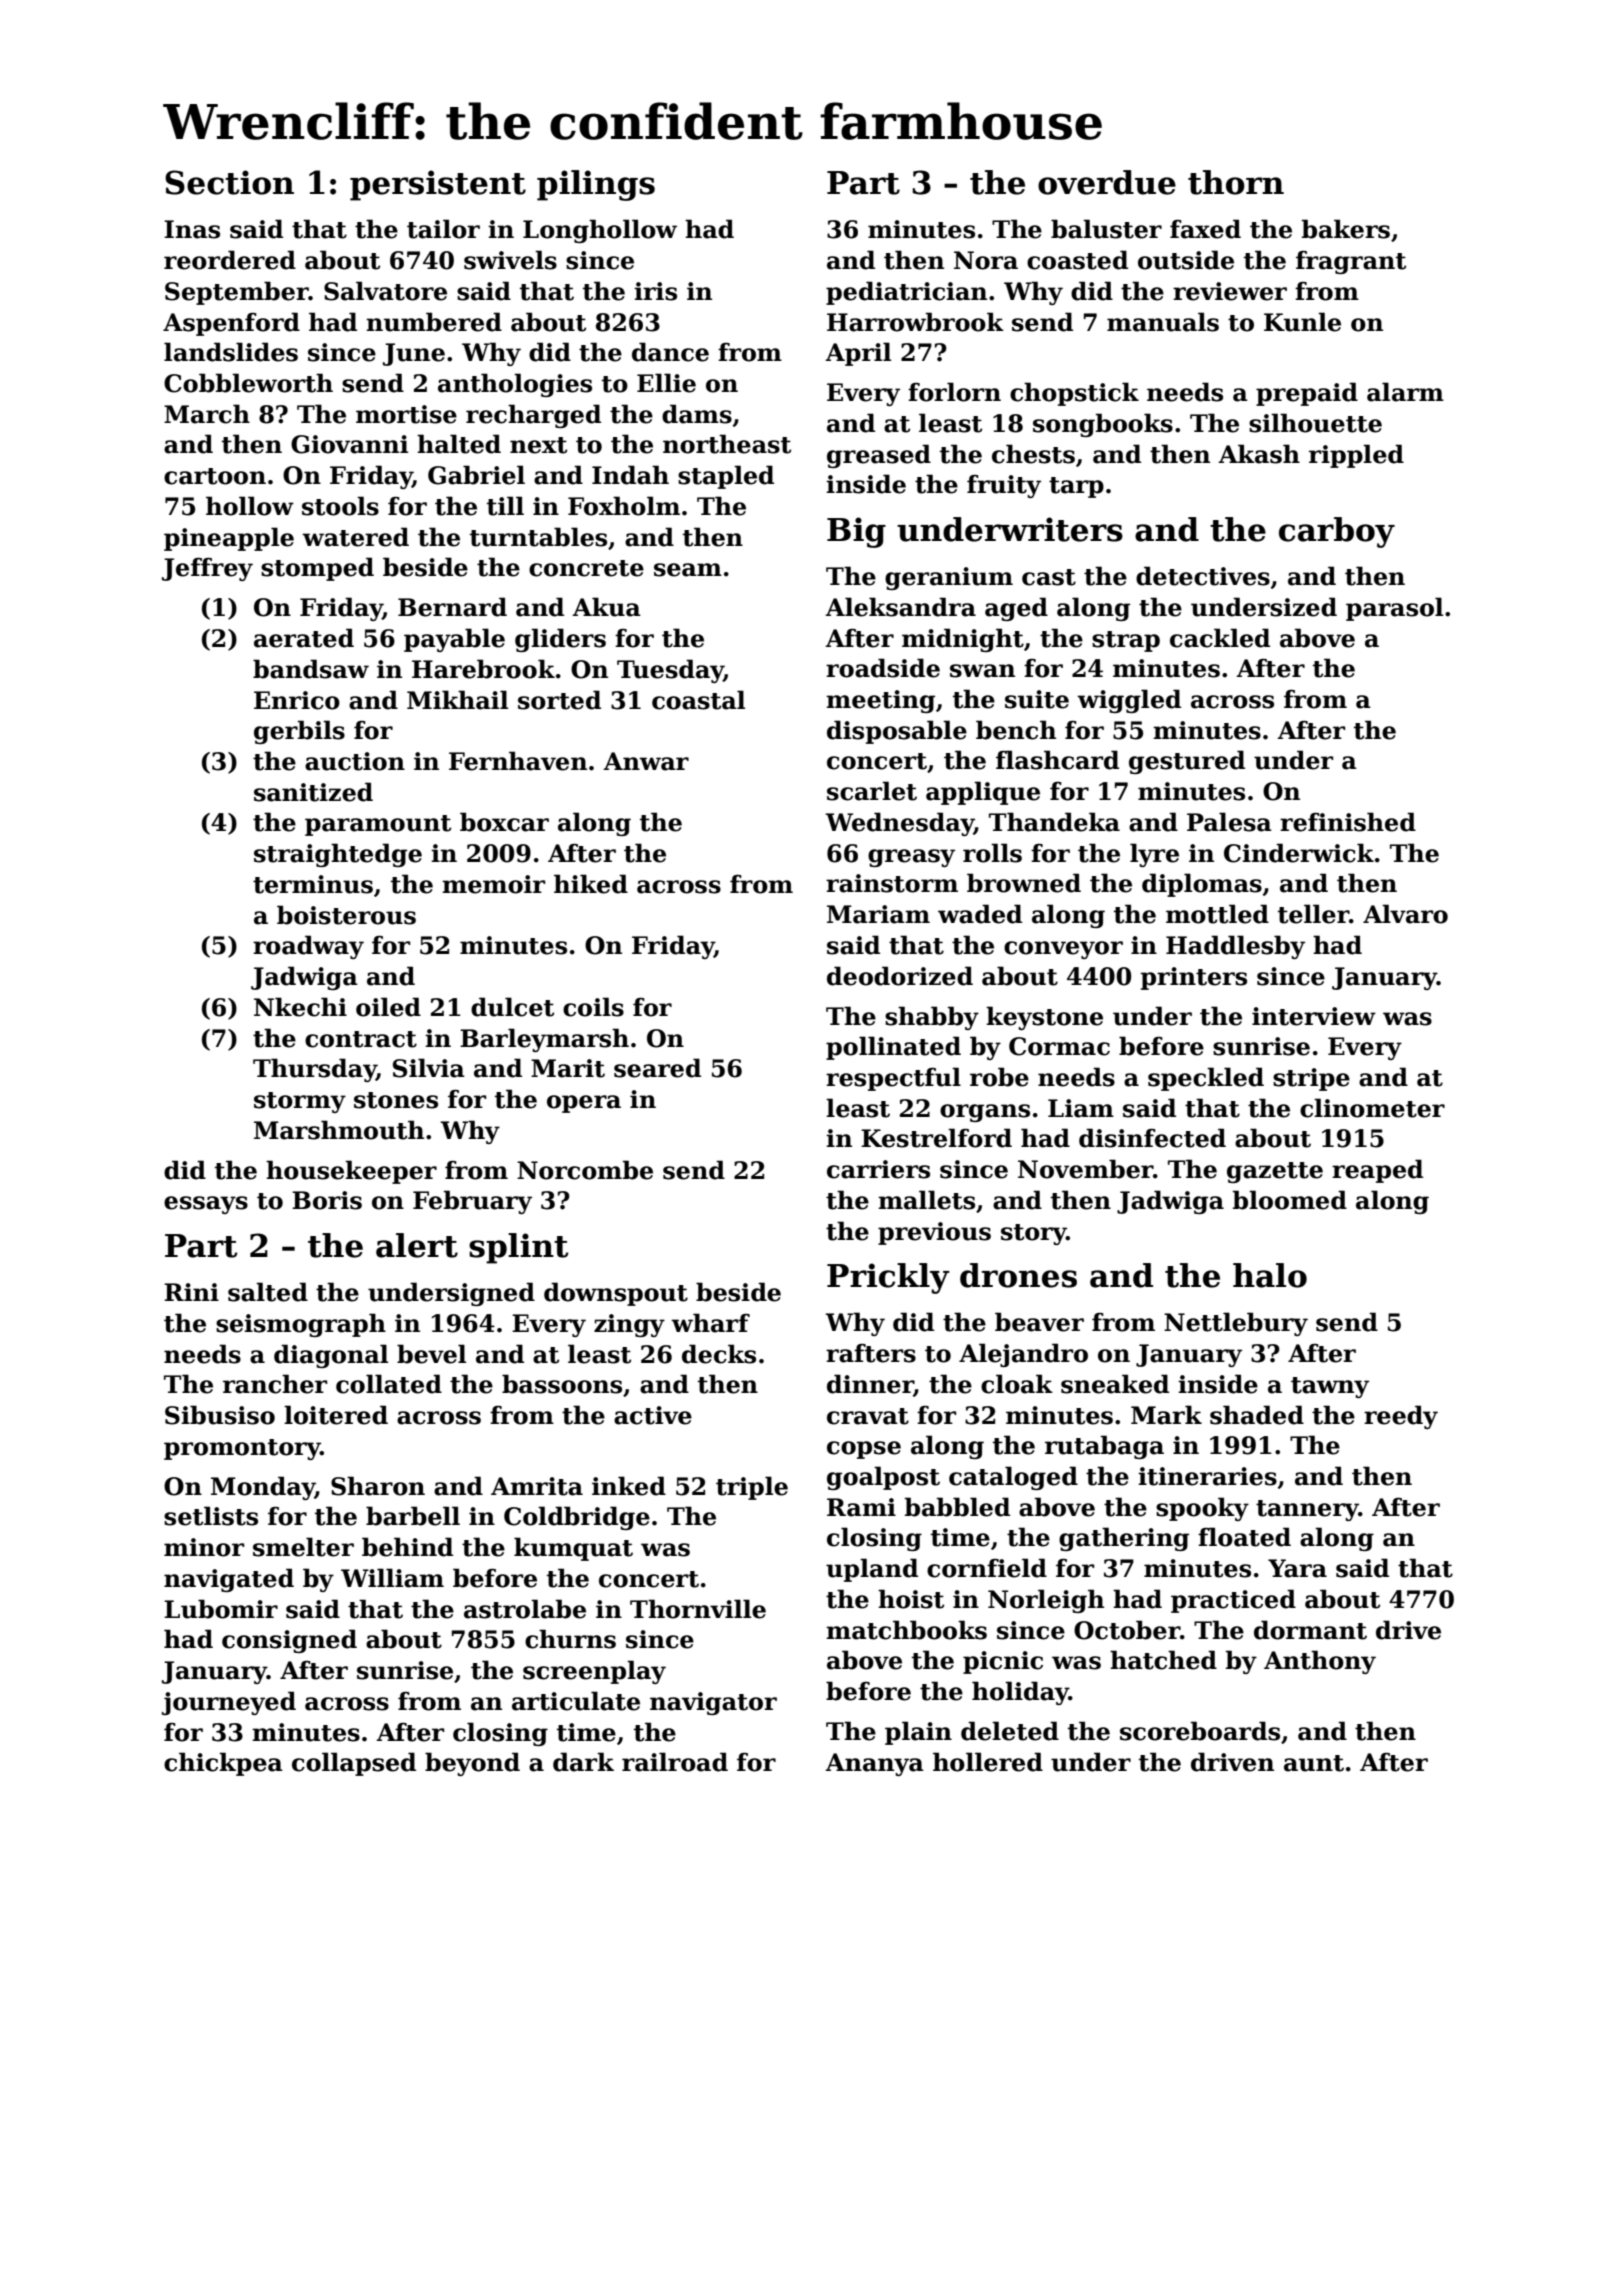  What do you see at coordinates (596, 185) in the screenshot?
I see `pilings` at bounding box center [596, 185].
